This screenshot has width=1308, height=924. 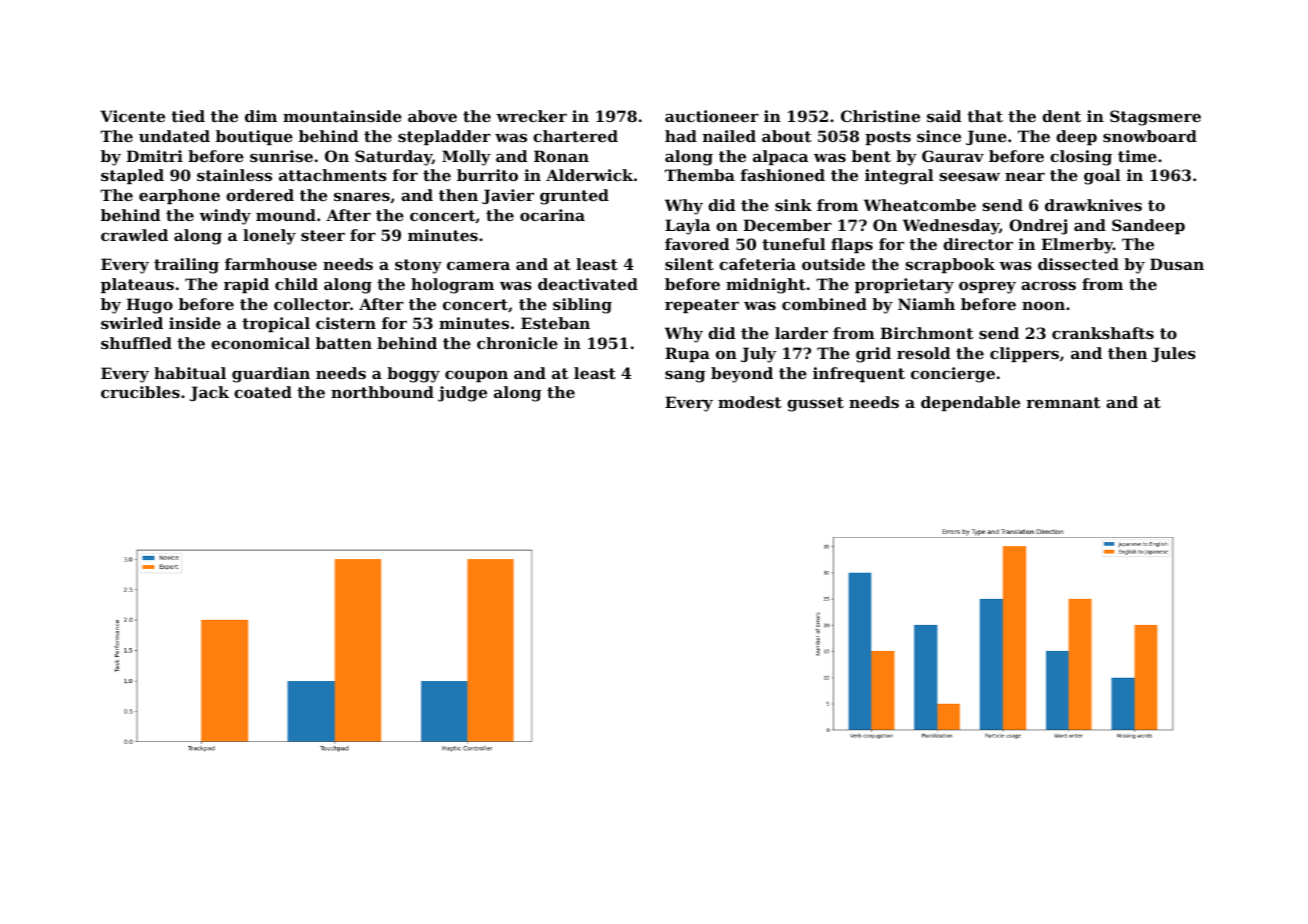 What do you see at coordinates (140, 392) in the screenshot?
I see `crucibles` at bounding box center [140, 392].
